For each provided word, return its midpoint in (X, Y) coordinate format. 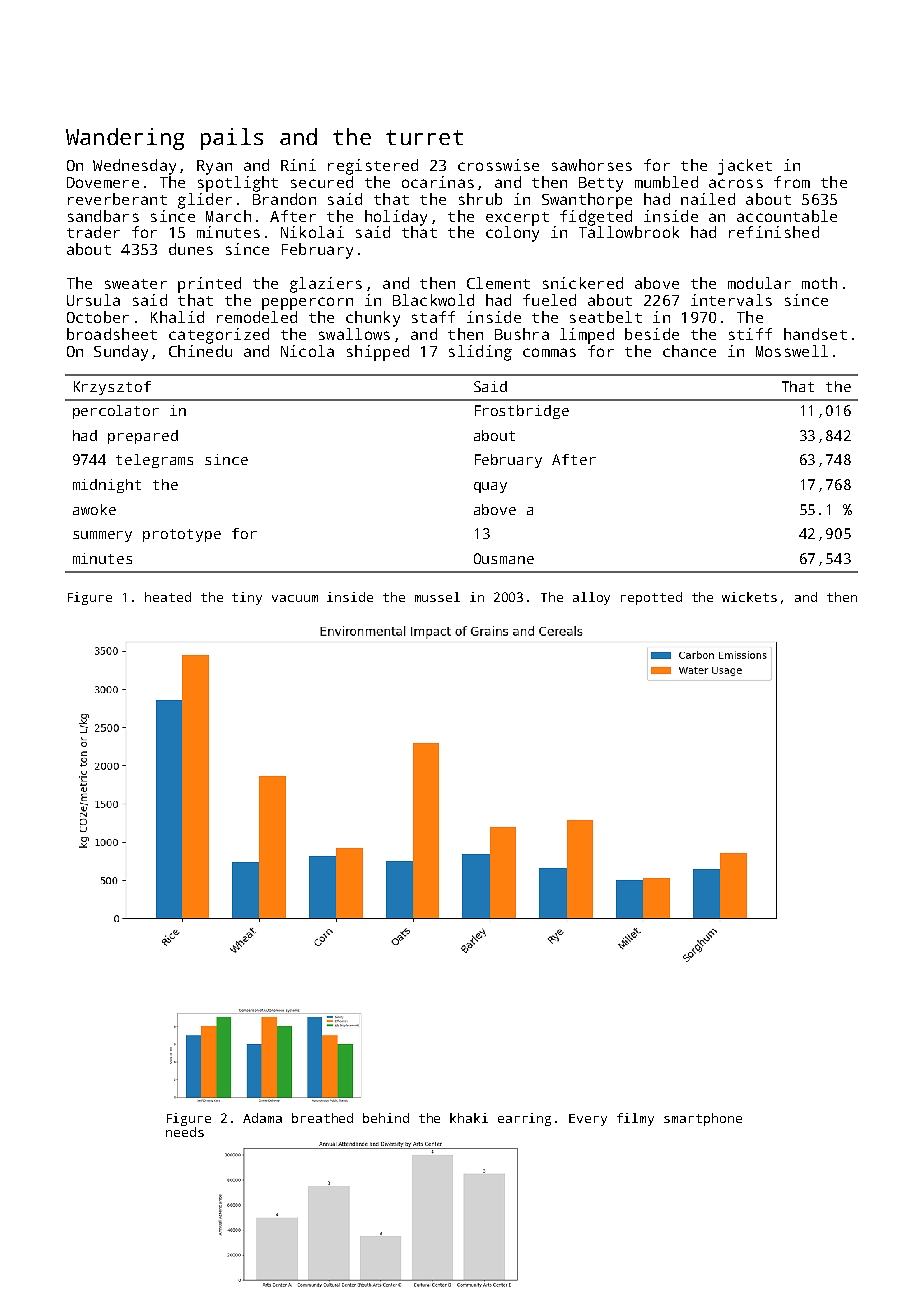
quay (490, 487)
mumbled (666, 182)
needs (185, 1132)
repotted (651, 598)
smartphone (703, 1119)
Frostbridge (522, 412)
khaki (469, 1118)
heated (168, 597)
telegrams (154, 461)
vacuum (295, 598)
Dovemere (103, 182)
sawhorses (592, 165)
